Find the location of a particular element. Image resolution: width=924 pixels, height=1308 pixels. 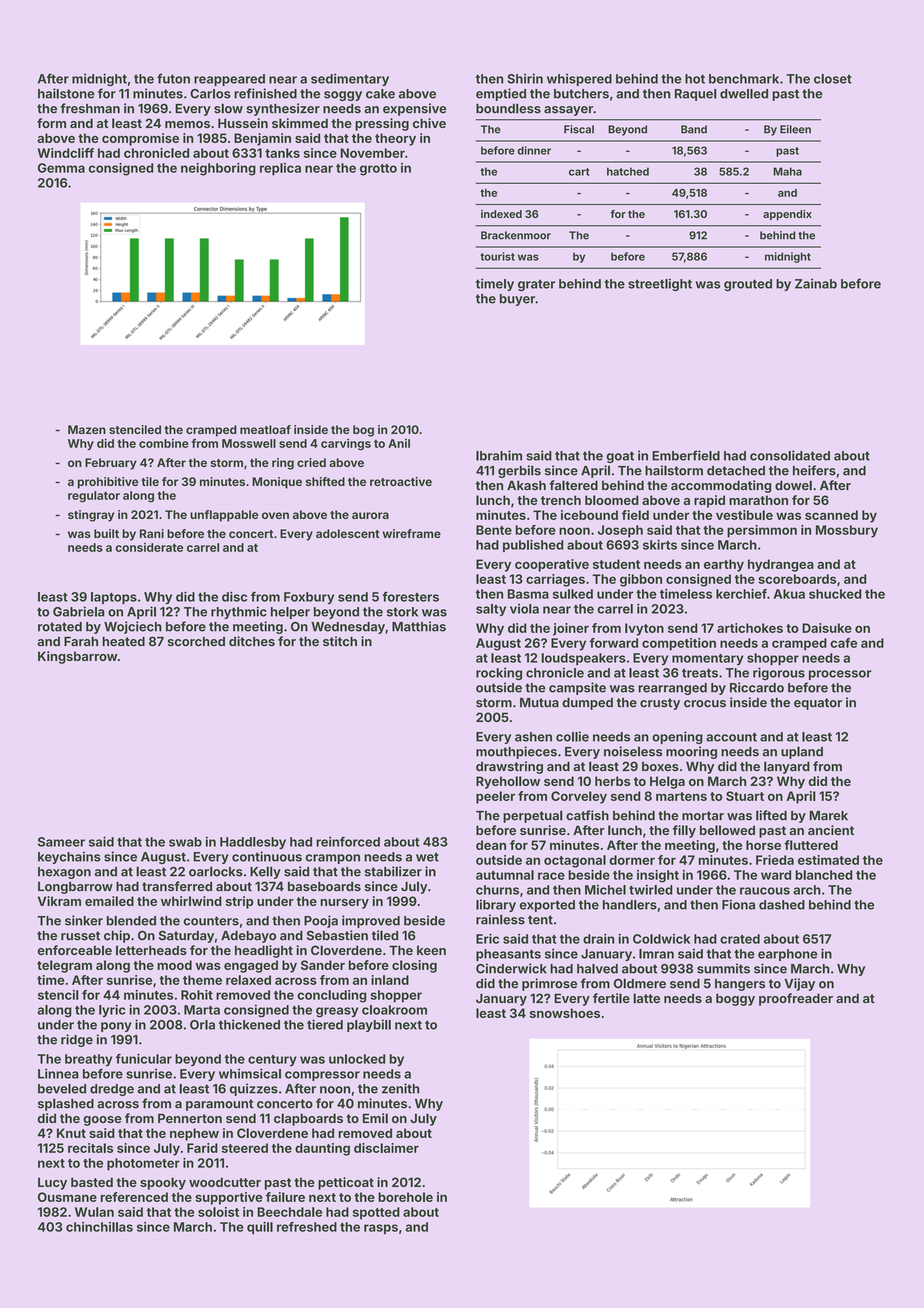

engaged is located at coordinates (251, 966).
